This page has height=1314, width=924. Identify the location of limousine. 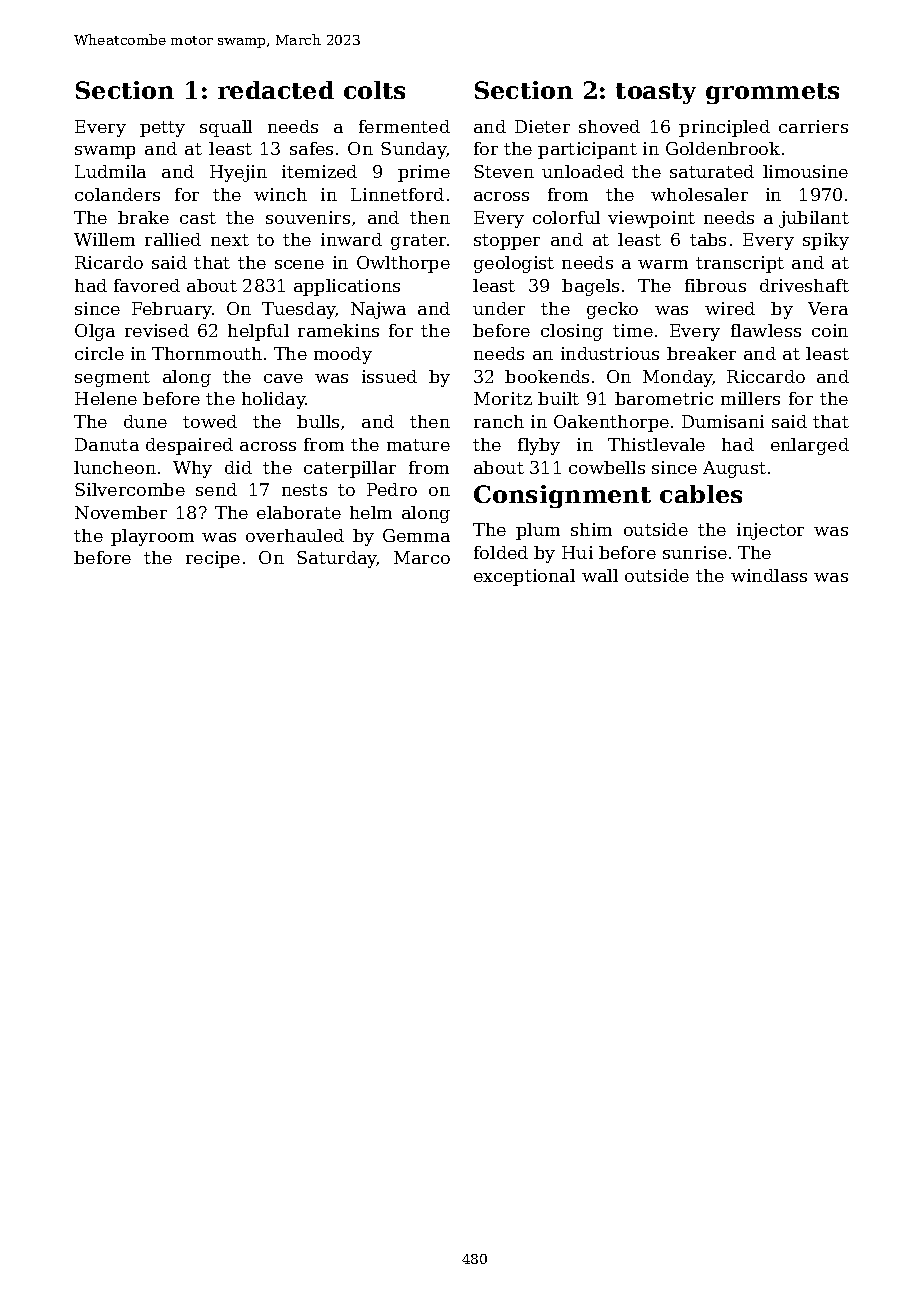
(805, 171).
